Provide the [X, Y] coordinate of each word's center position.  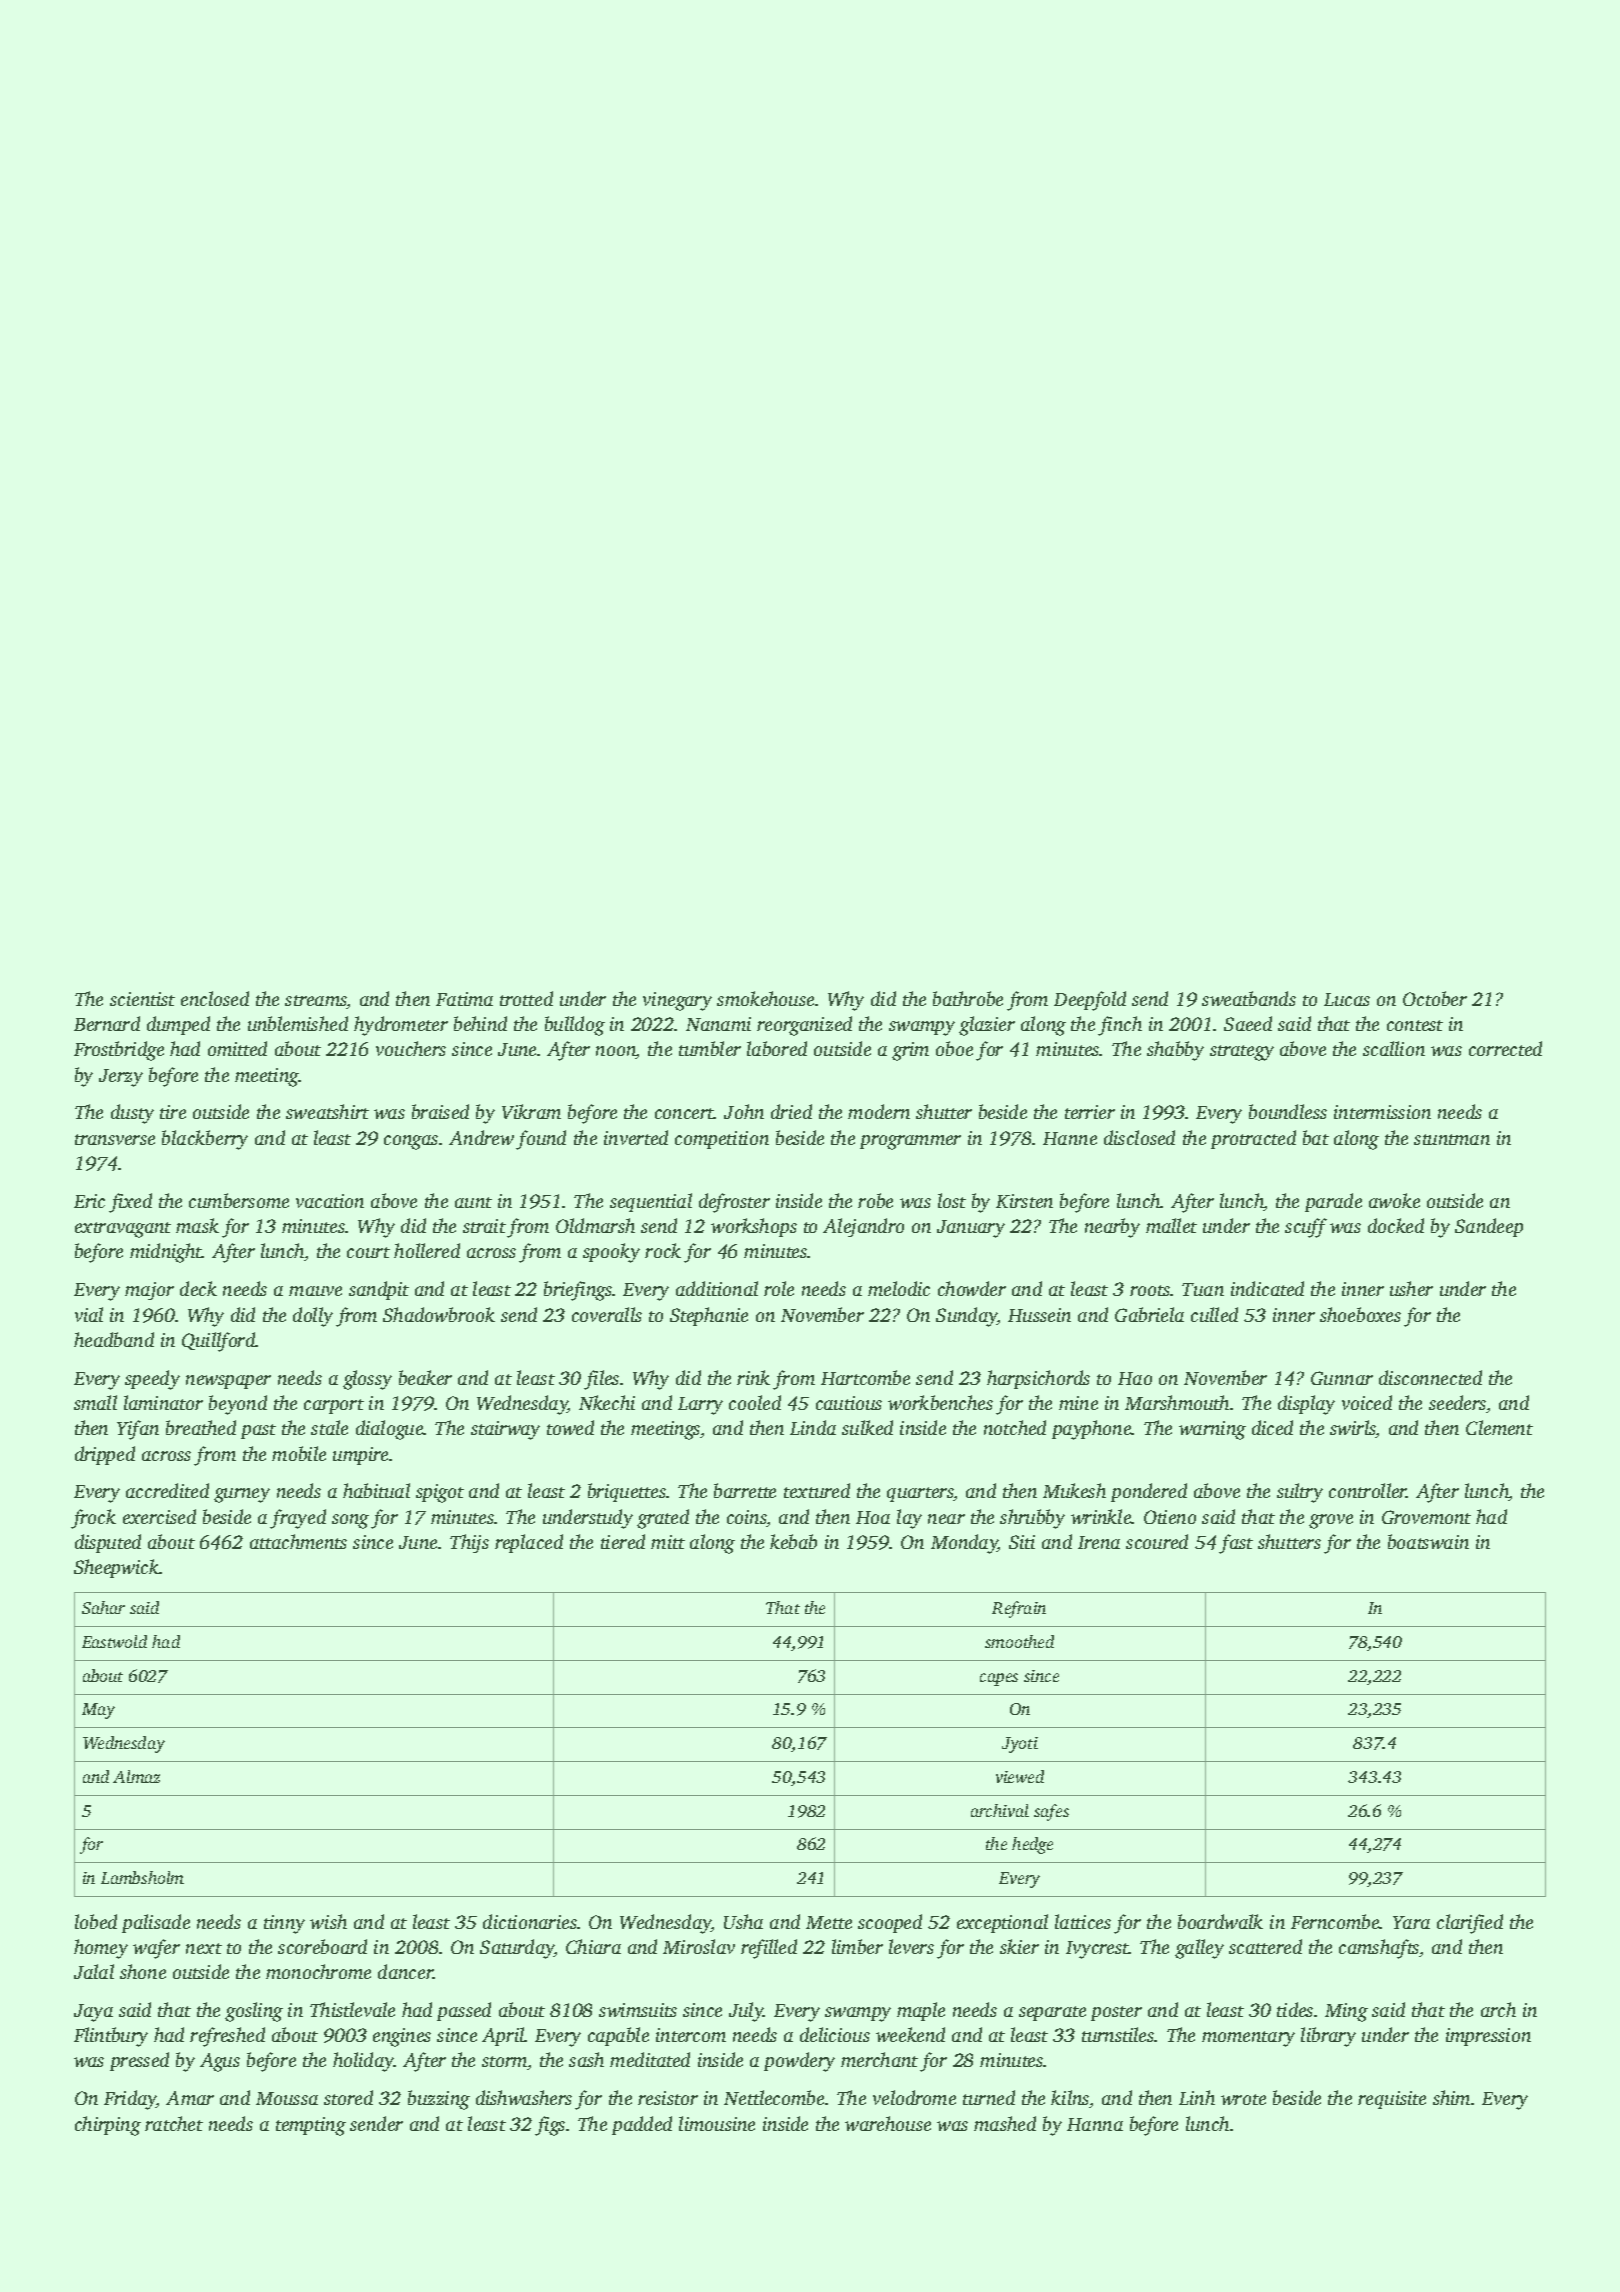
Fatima [464, 999]
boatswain [1428, 1541]
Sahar [103, 1607]
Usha [743, 1921]
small [95, 1402]
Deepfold [1090, 1001]
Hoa [873, 1517]
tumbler [710, 1048]
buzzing [439, 2100]
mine [1078, 1403]
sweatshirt [327, 1111]
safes [1051, 1812]
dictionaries [530, 1921]
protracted [1253, 1139]
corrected [1505, 1048]
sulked [867, 1427]
